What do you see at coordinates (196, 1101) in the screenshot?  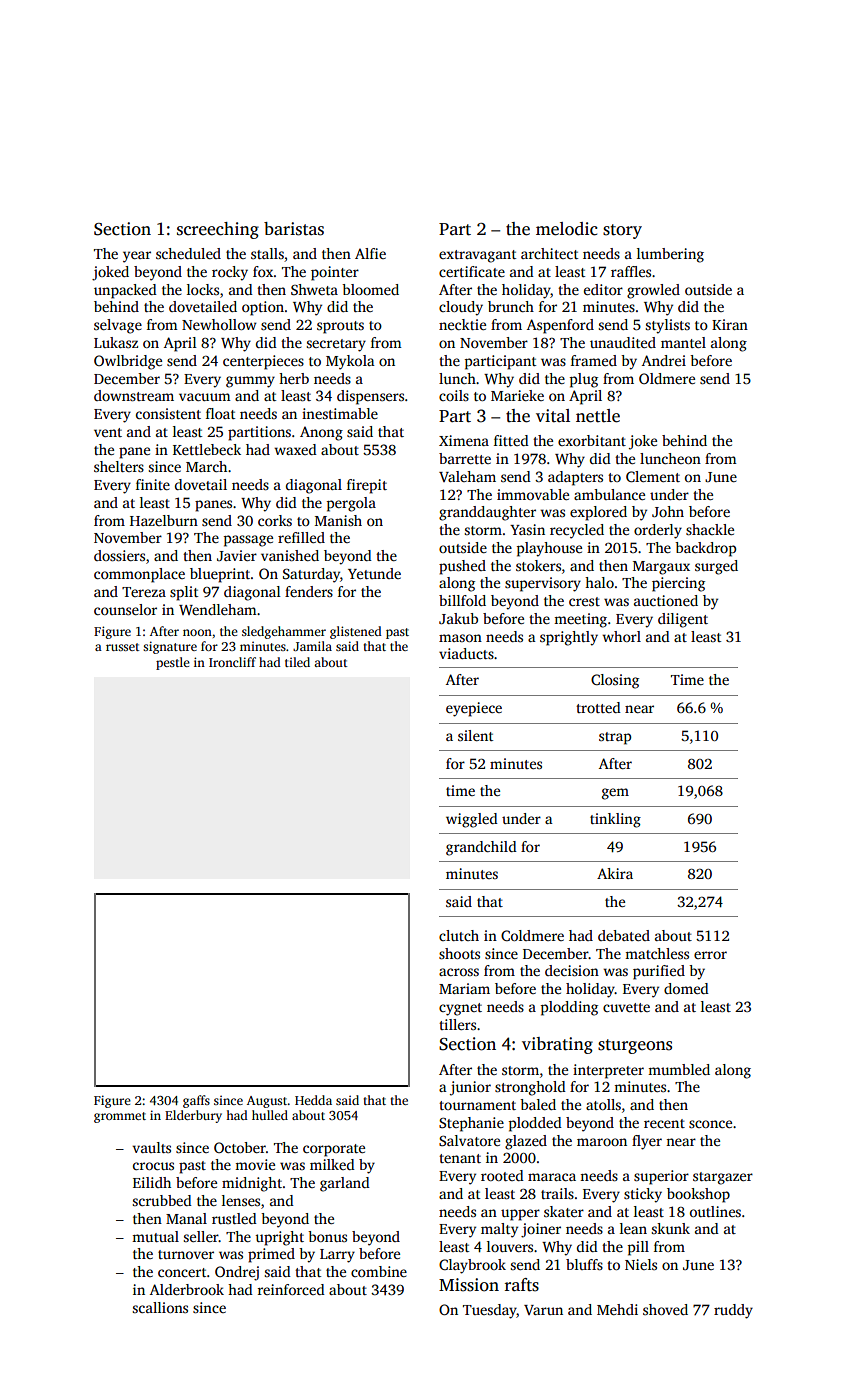 I see `gaffs` at bounding box center [196, 1101].
